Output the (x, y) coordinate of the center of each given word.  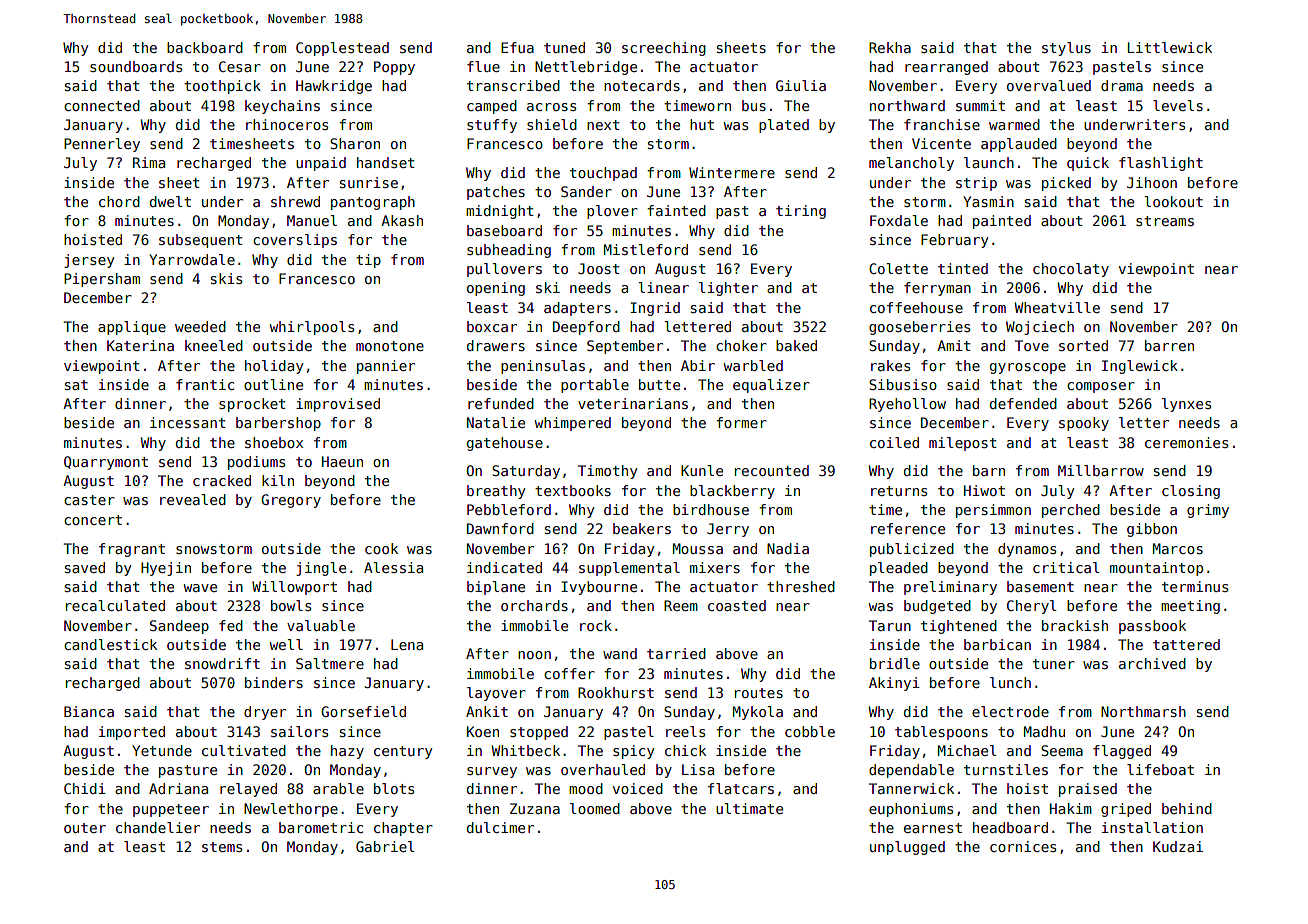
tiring (801, 212)
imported (132, 733)
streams (1165, 221)
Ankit (487, 711)
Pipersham (102, 280)
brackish (1075, 625)
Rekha (890, 47)
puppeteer (171, 810)
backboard (205, 47)
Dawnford (500, 528)
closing (1191, 492)
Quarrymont (106, 463)
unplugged (907, 848)
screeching (664, 49)
